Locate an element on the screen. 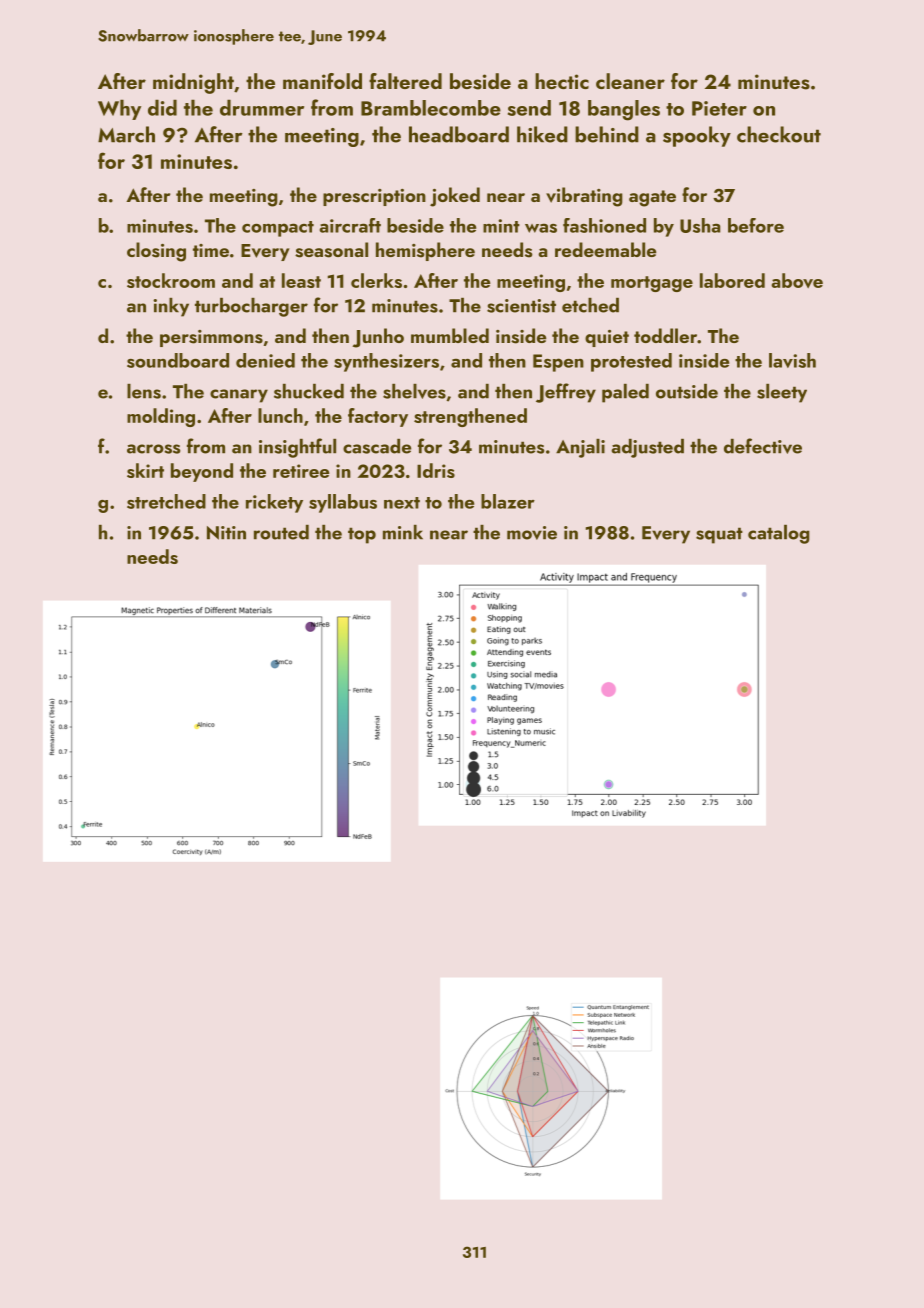 Image resolution: width=924 pixels, height=1308 pixels. skirt is located at coordinates (145, 470).
